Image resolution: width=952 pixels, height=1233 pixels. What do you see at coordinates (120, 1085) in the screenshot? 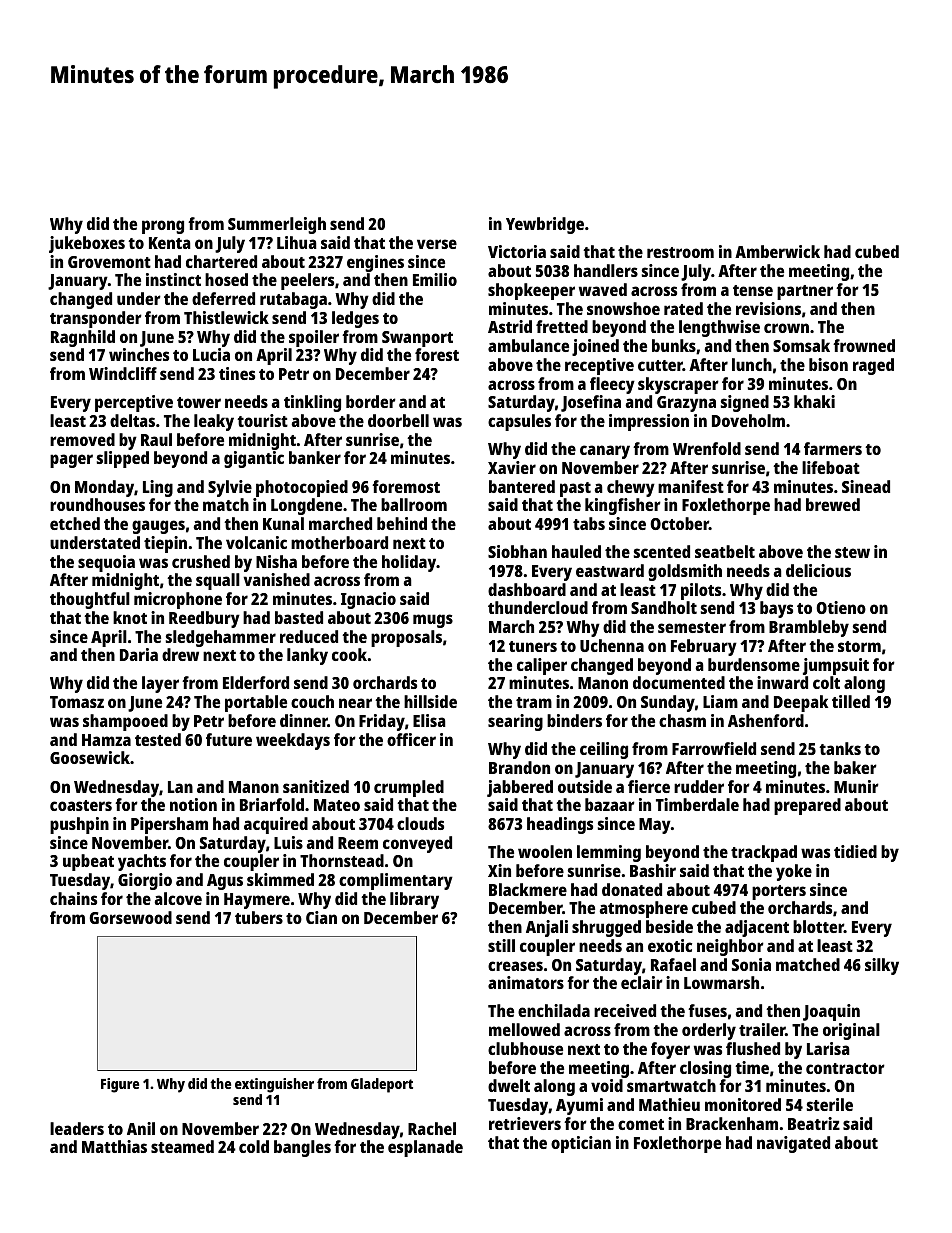
I see `Figure` at bounding box center [120, 1085].
